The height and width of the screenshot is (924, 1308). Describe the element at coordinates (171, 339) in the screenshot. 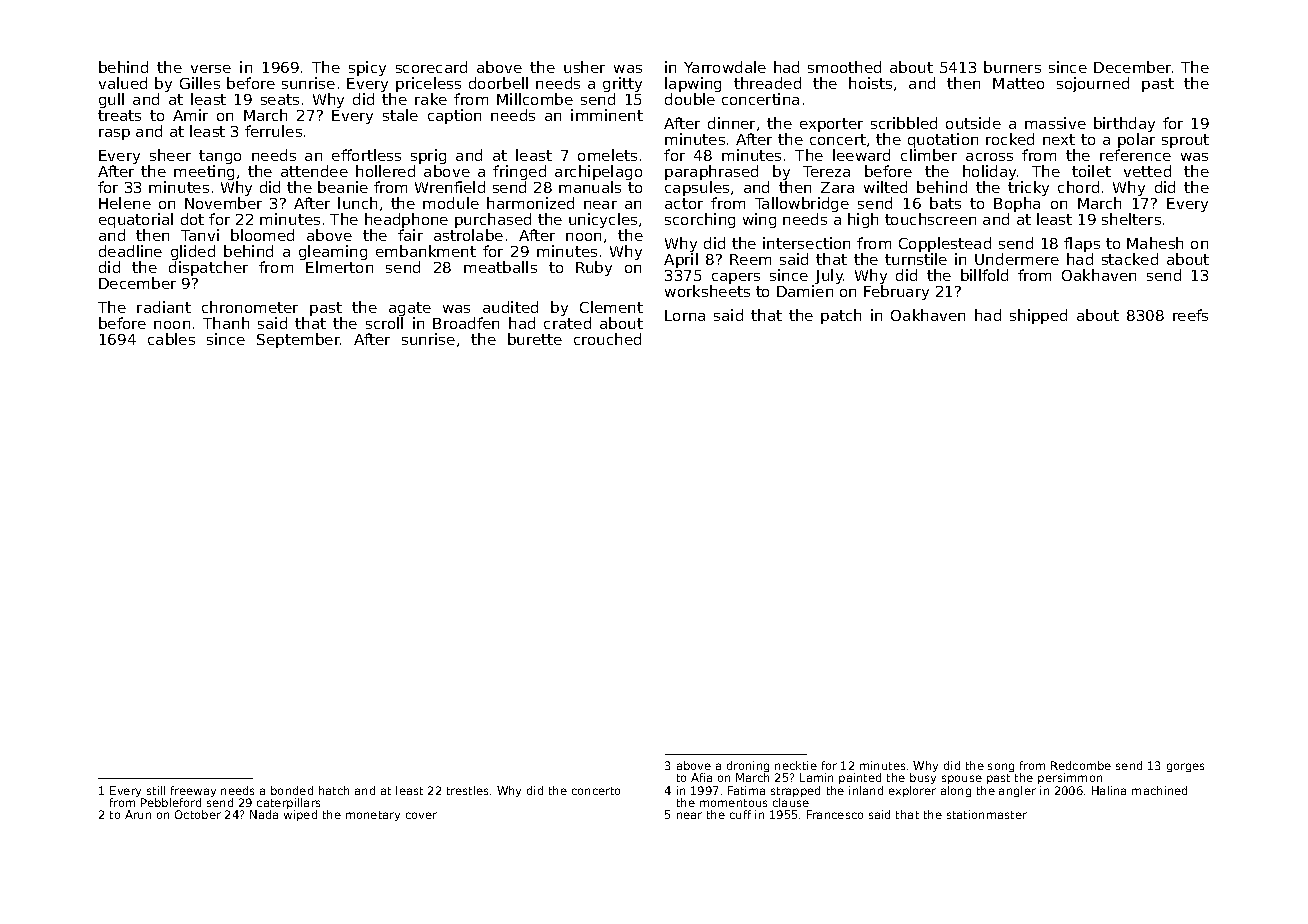

I see `cables` at that location.
